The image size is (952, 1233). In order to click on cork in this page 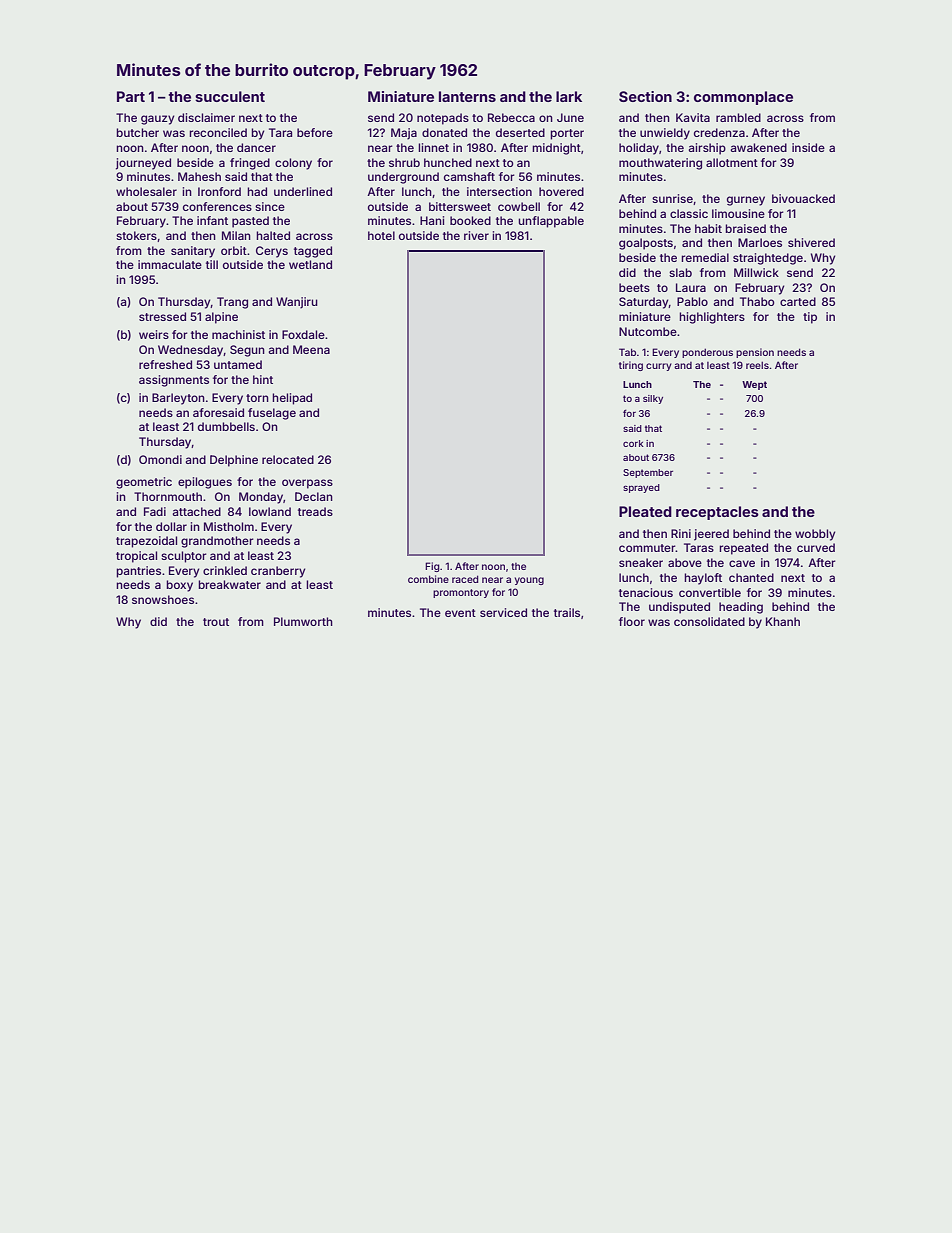, I will do `click(633, 443)`.
